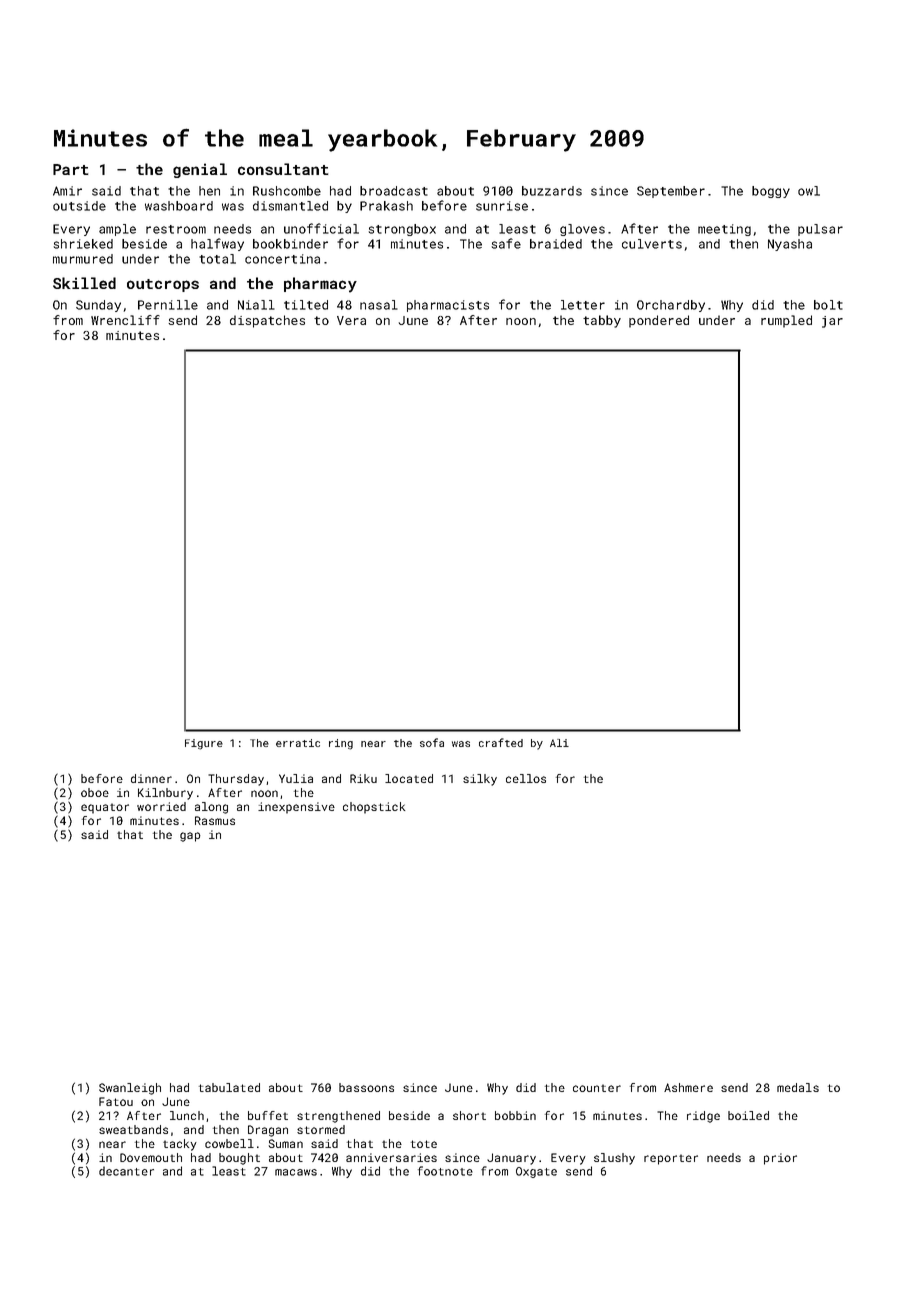 Image resolution: width=924 pixels, height=1308 pixels. Describe the element at coordinates (501, 742) in the screenshot. I see `crafted` at that location.
